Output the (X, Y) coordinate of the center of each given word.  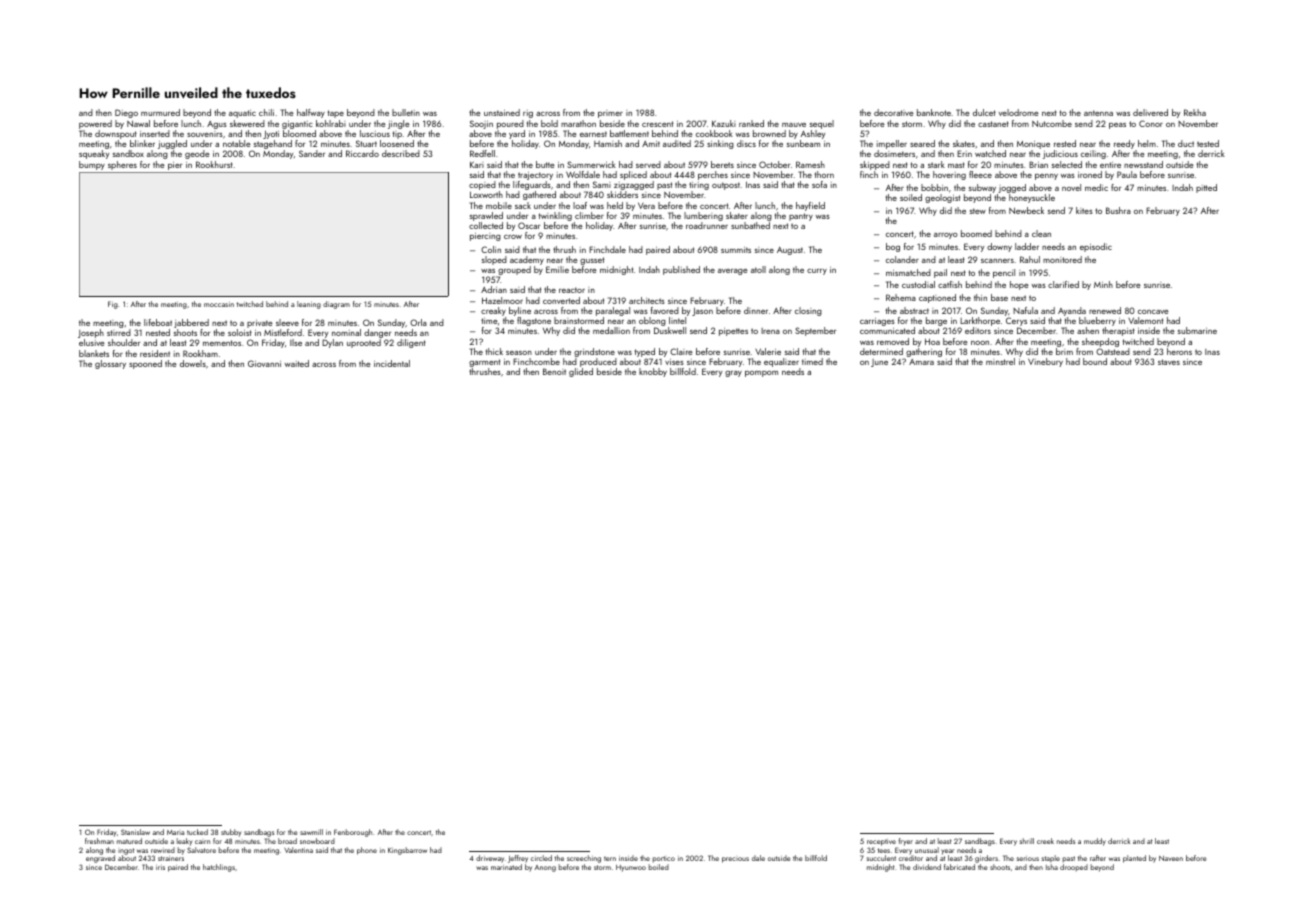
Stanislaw (135, 832)
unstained (502, 112)
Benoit (554, 371)
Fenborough (353, 833)
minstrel (1000, 361)
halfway (311, 113)
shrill (1027, 841)
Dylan (332, 343)
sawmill (311, 832)
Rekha (1195, 112)
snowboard (317, 841)
